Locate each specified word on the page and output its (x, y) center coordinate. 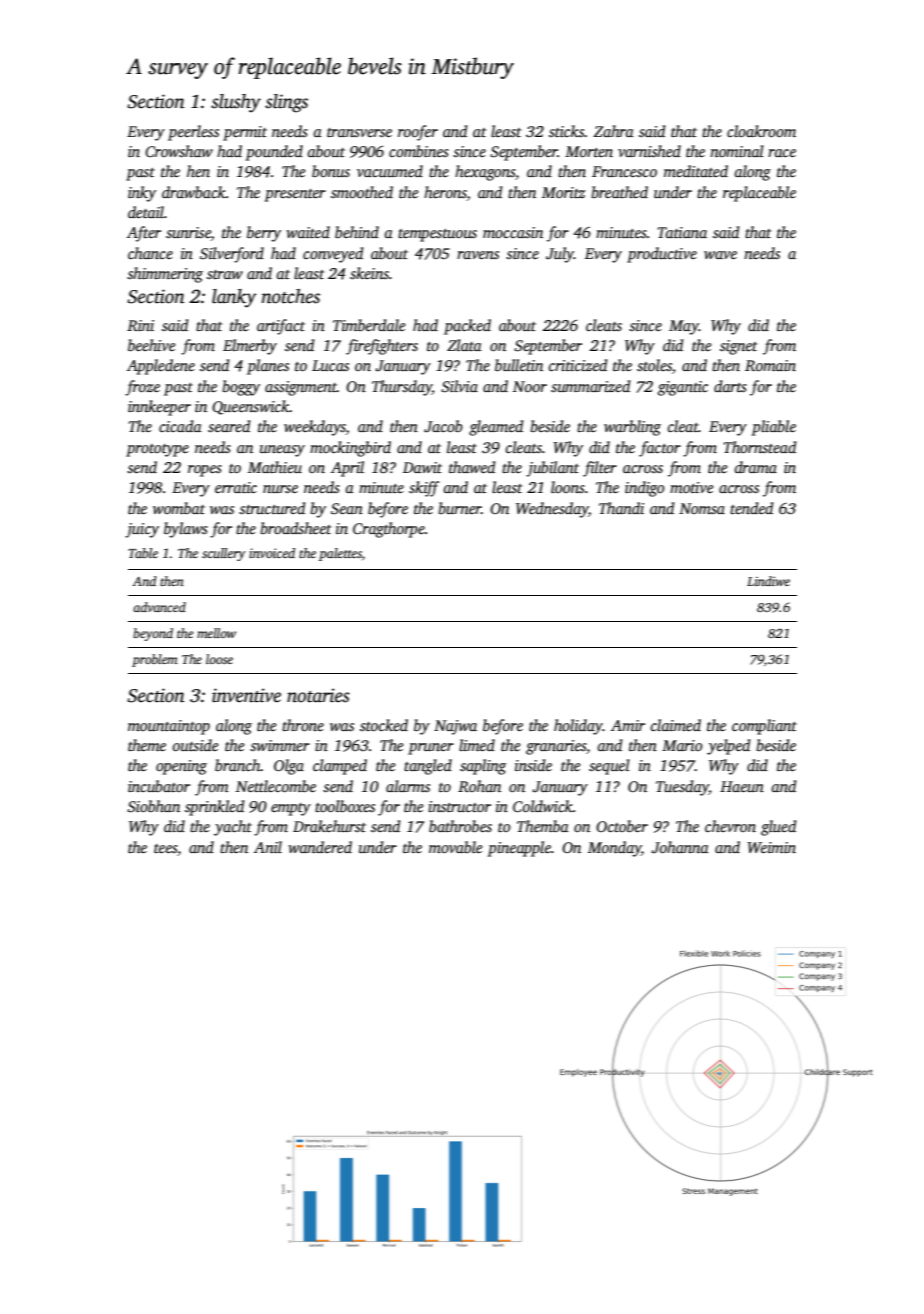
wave (720, 255)
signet (738, 347)
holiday (578, 727)
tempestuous (437, 235)
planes (268, 367)
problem (155, 660)
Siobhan (153, 806)
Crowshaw (179, 151)
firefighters (382, 347)
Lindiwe (768, 581)
